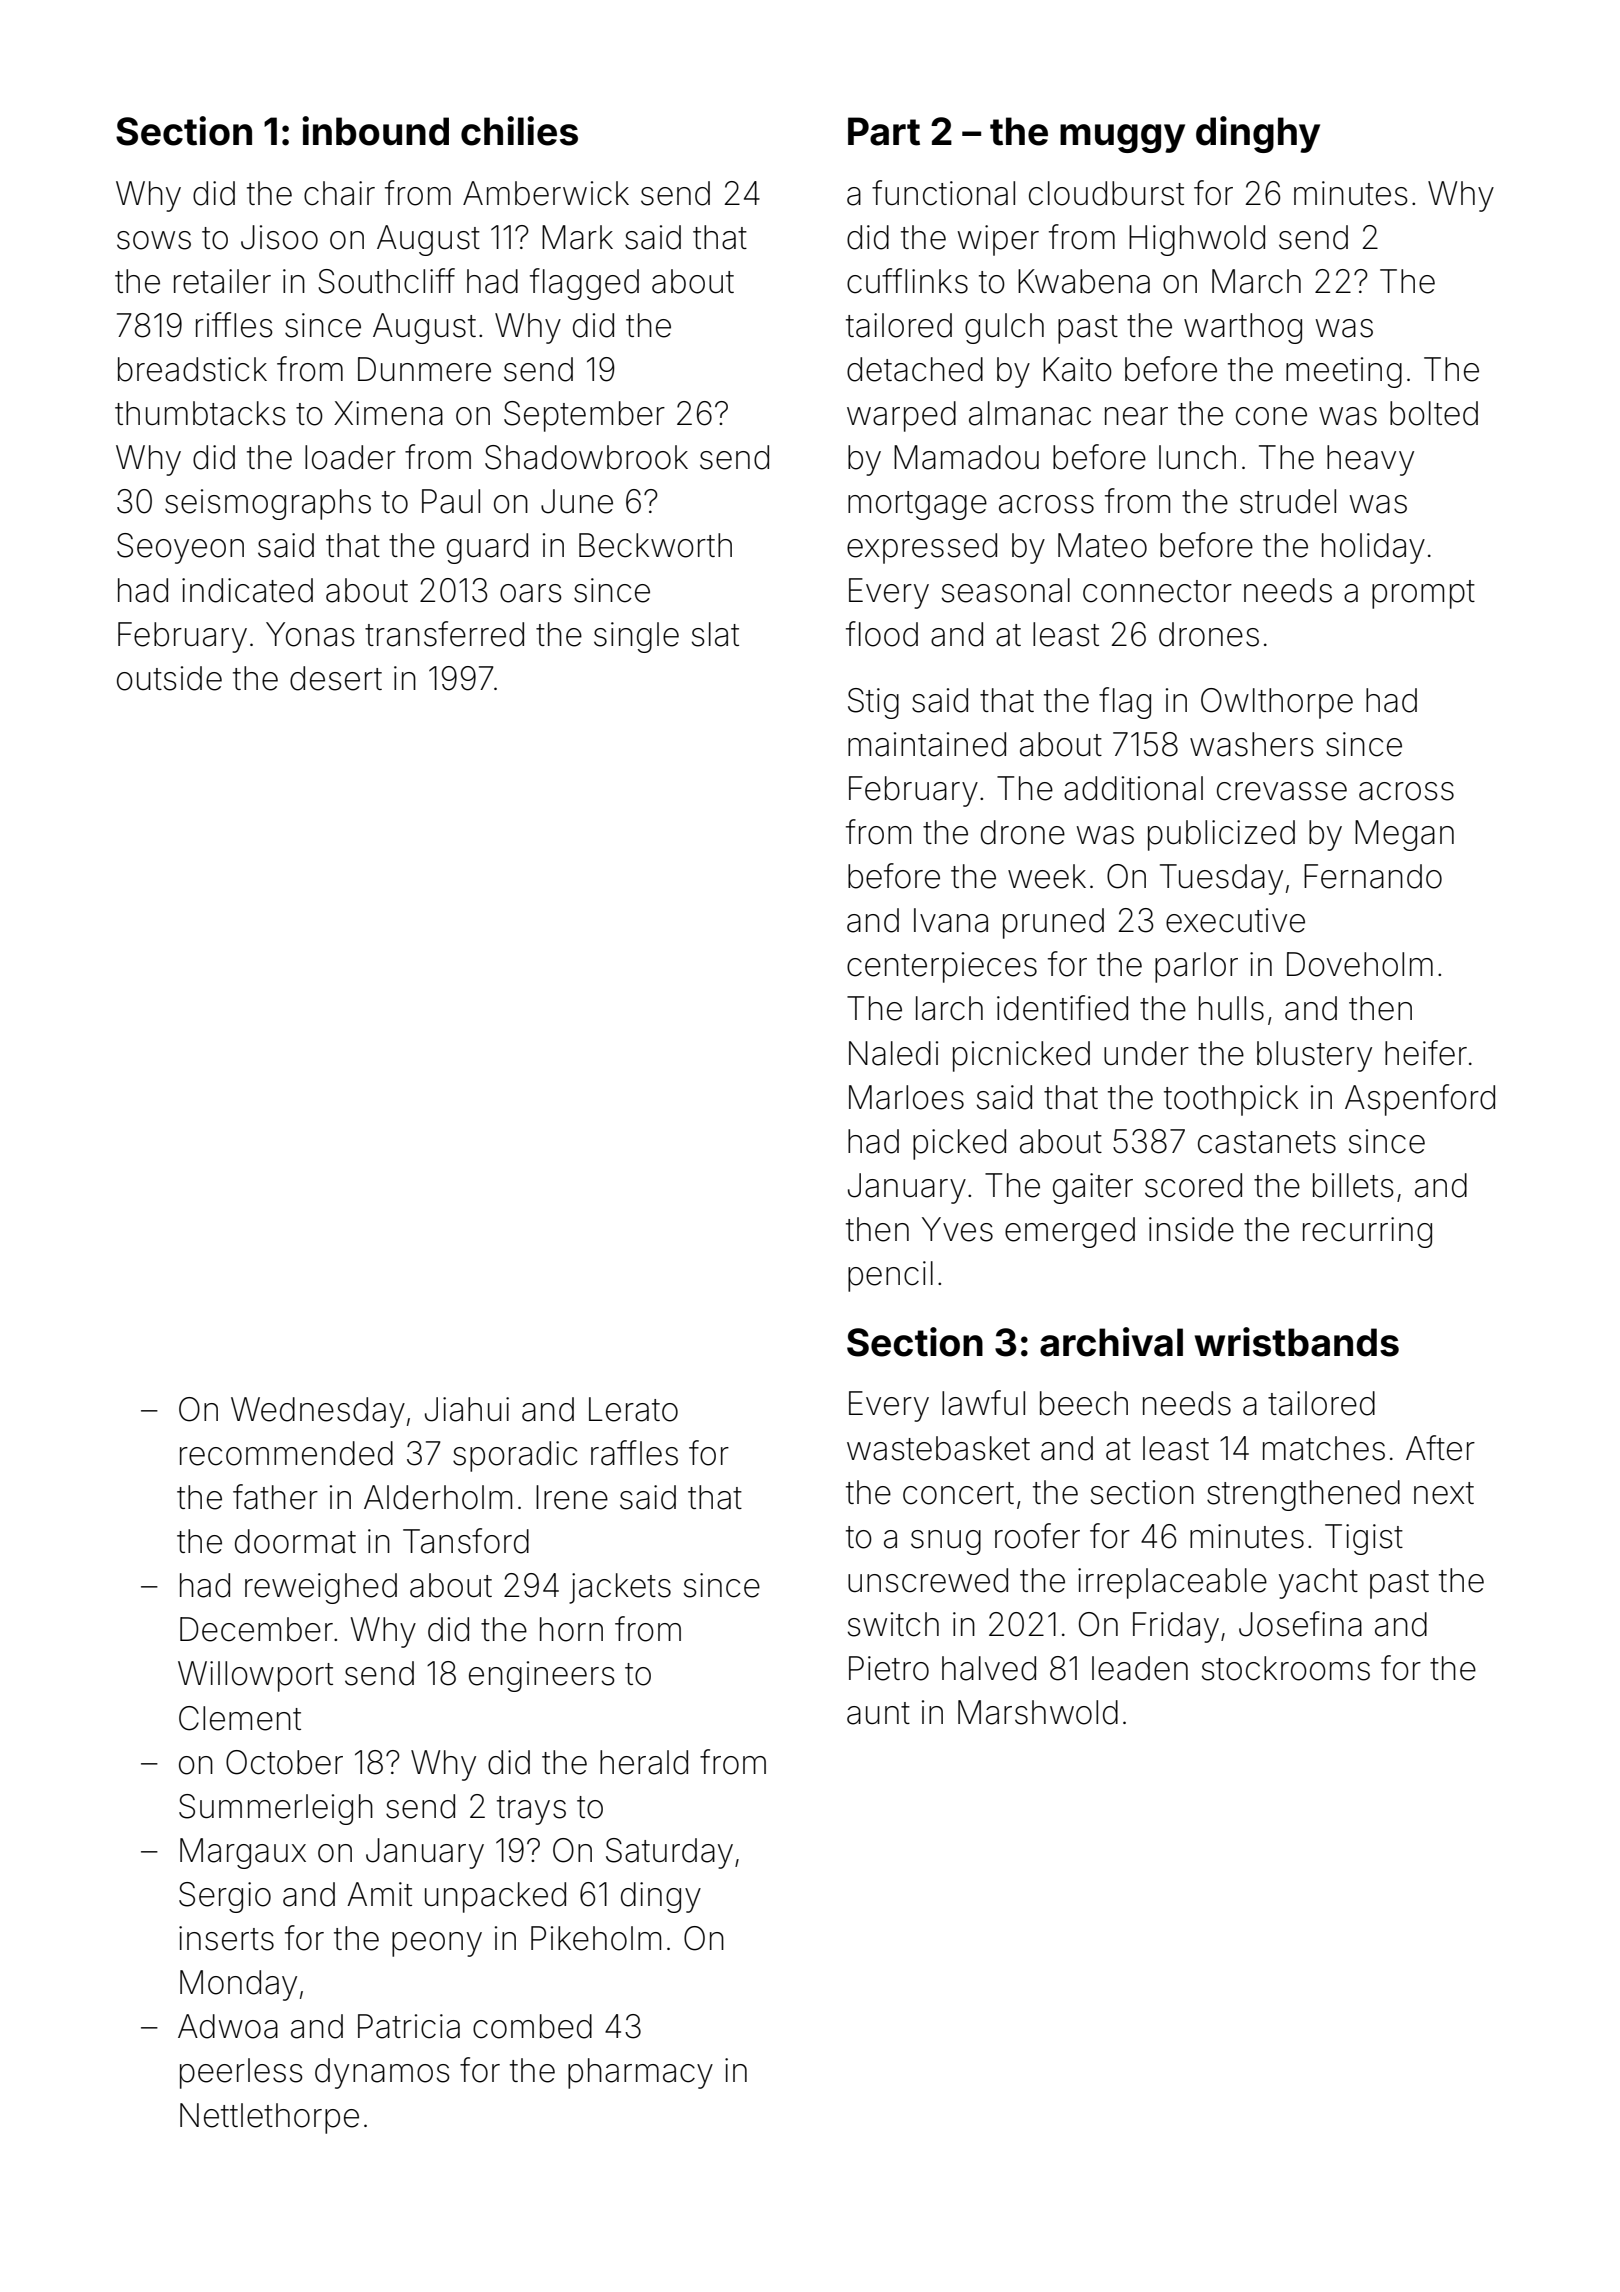  I want to click on pharmacy, so click(640, 2073).
